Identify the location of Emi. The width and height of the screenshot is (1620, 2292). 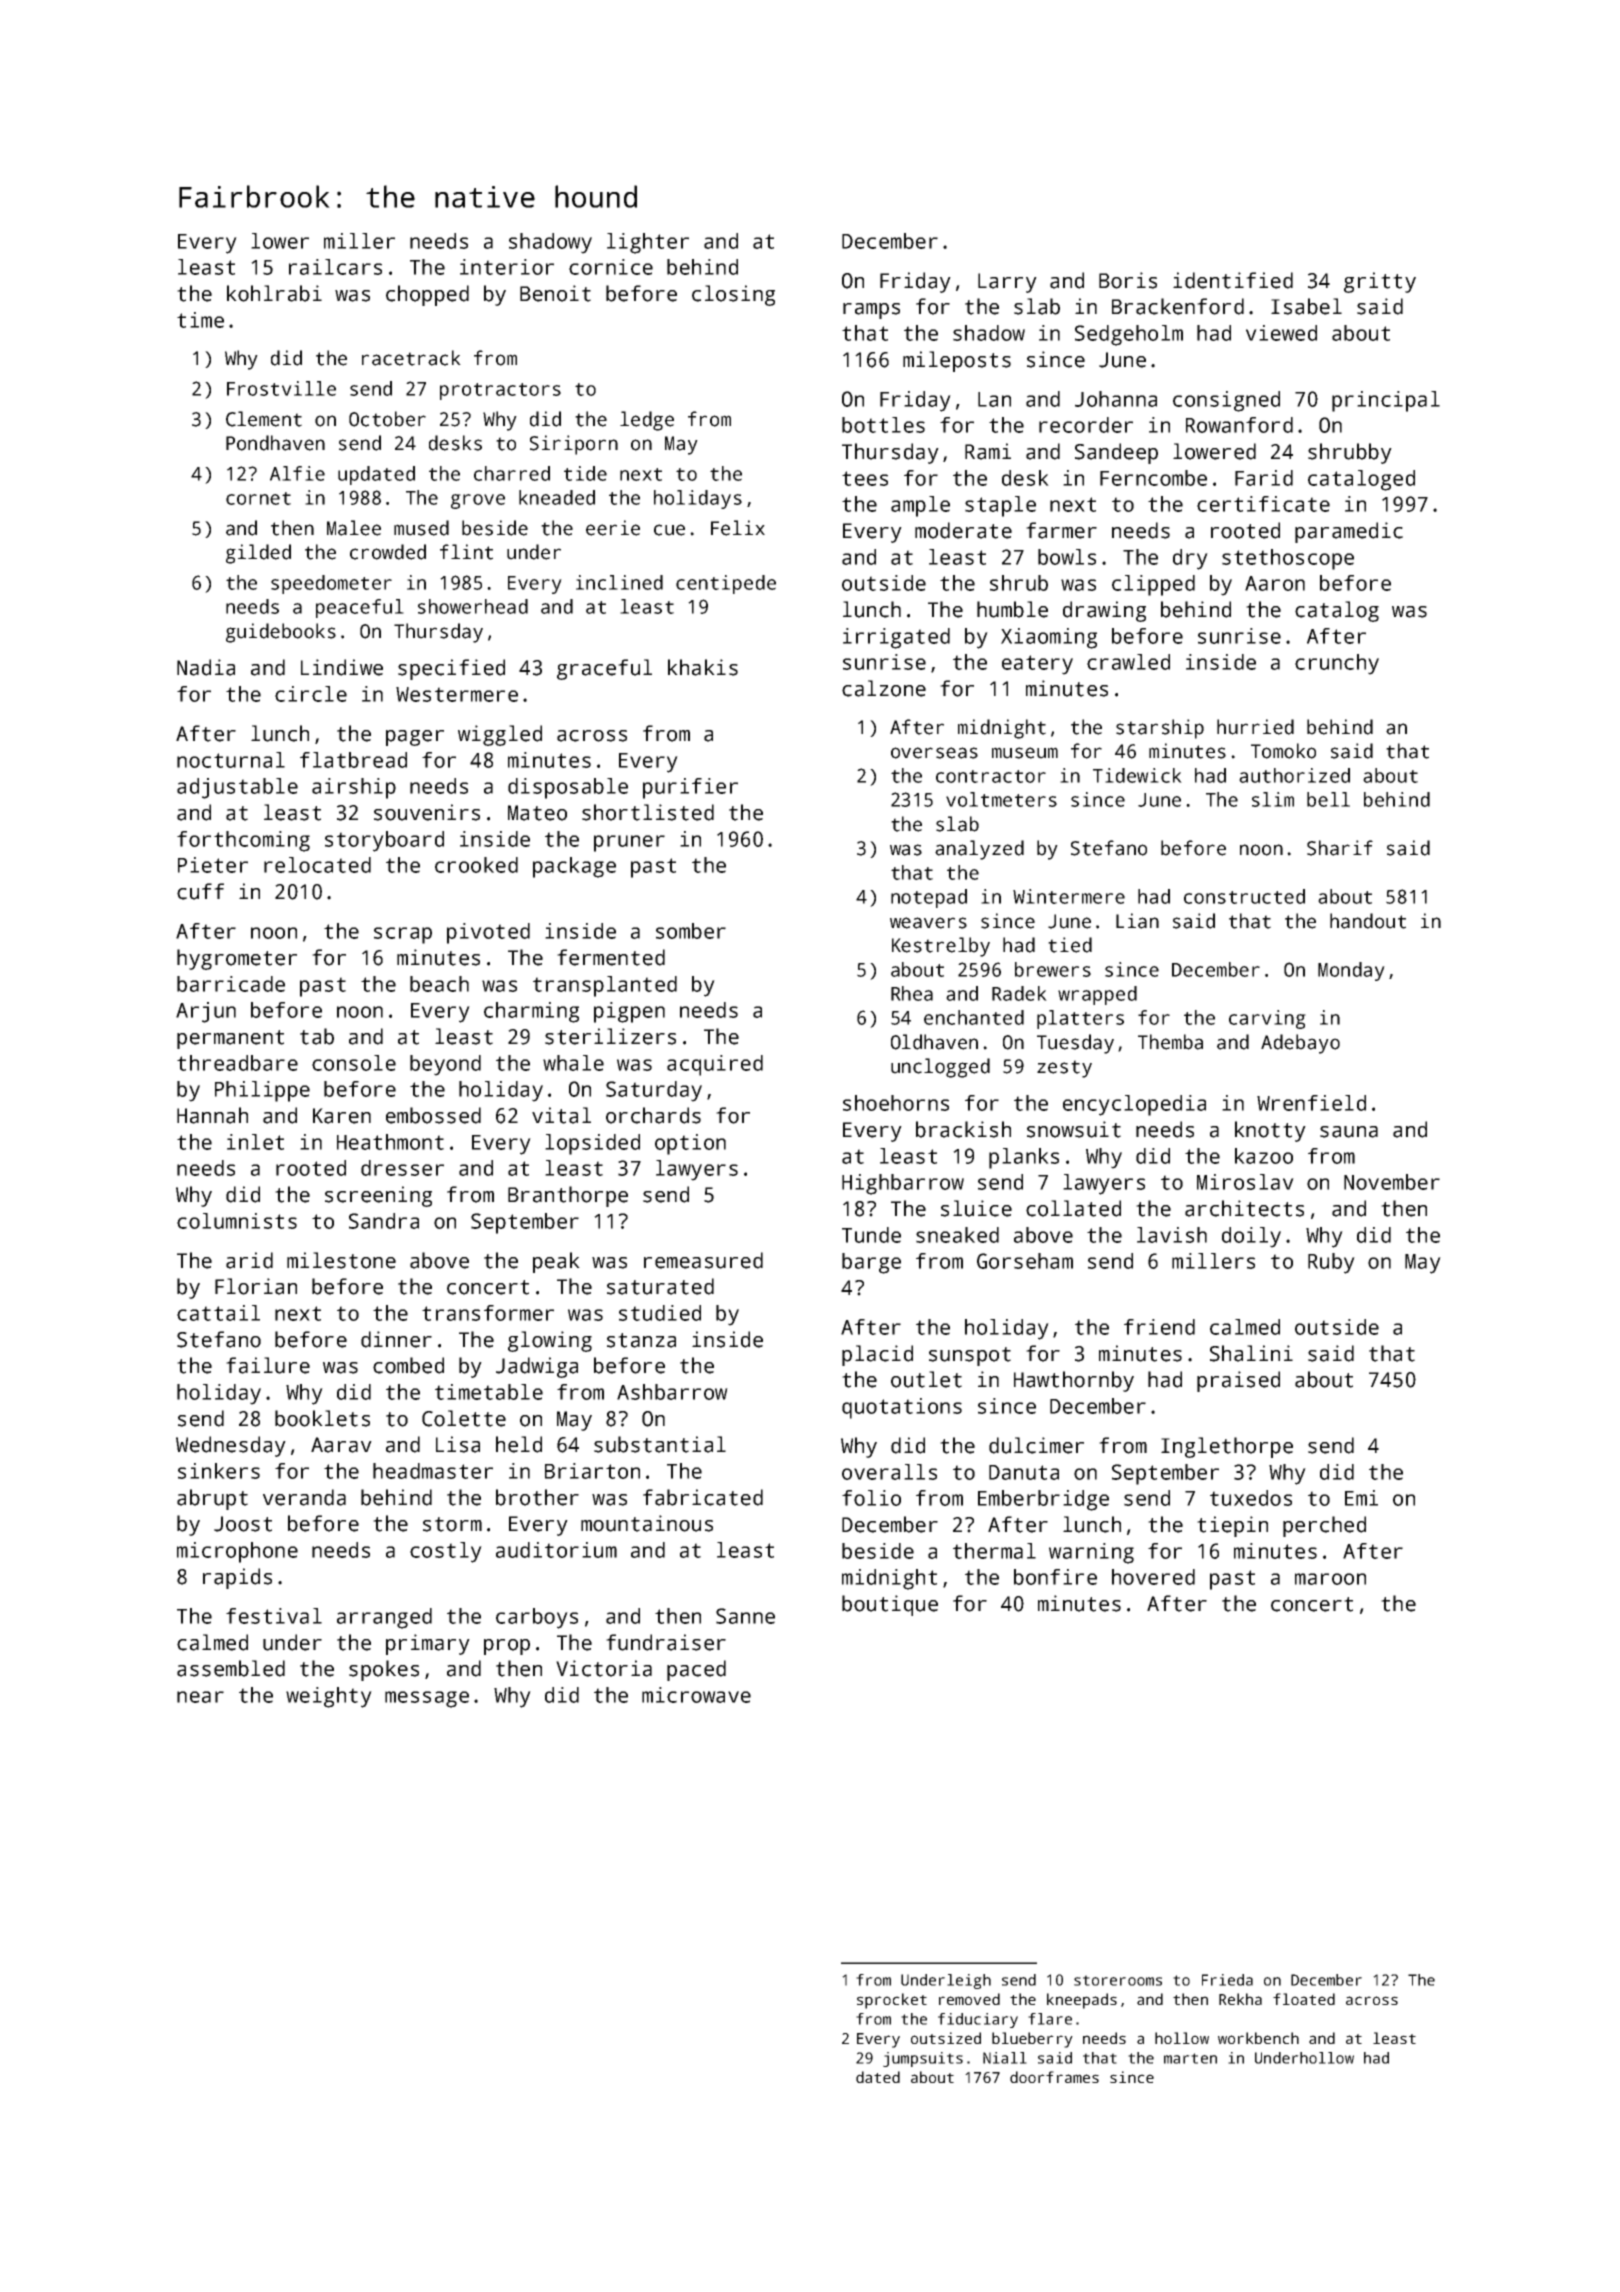
(1361, 1498).
